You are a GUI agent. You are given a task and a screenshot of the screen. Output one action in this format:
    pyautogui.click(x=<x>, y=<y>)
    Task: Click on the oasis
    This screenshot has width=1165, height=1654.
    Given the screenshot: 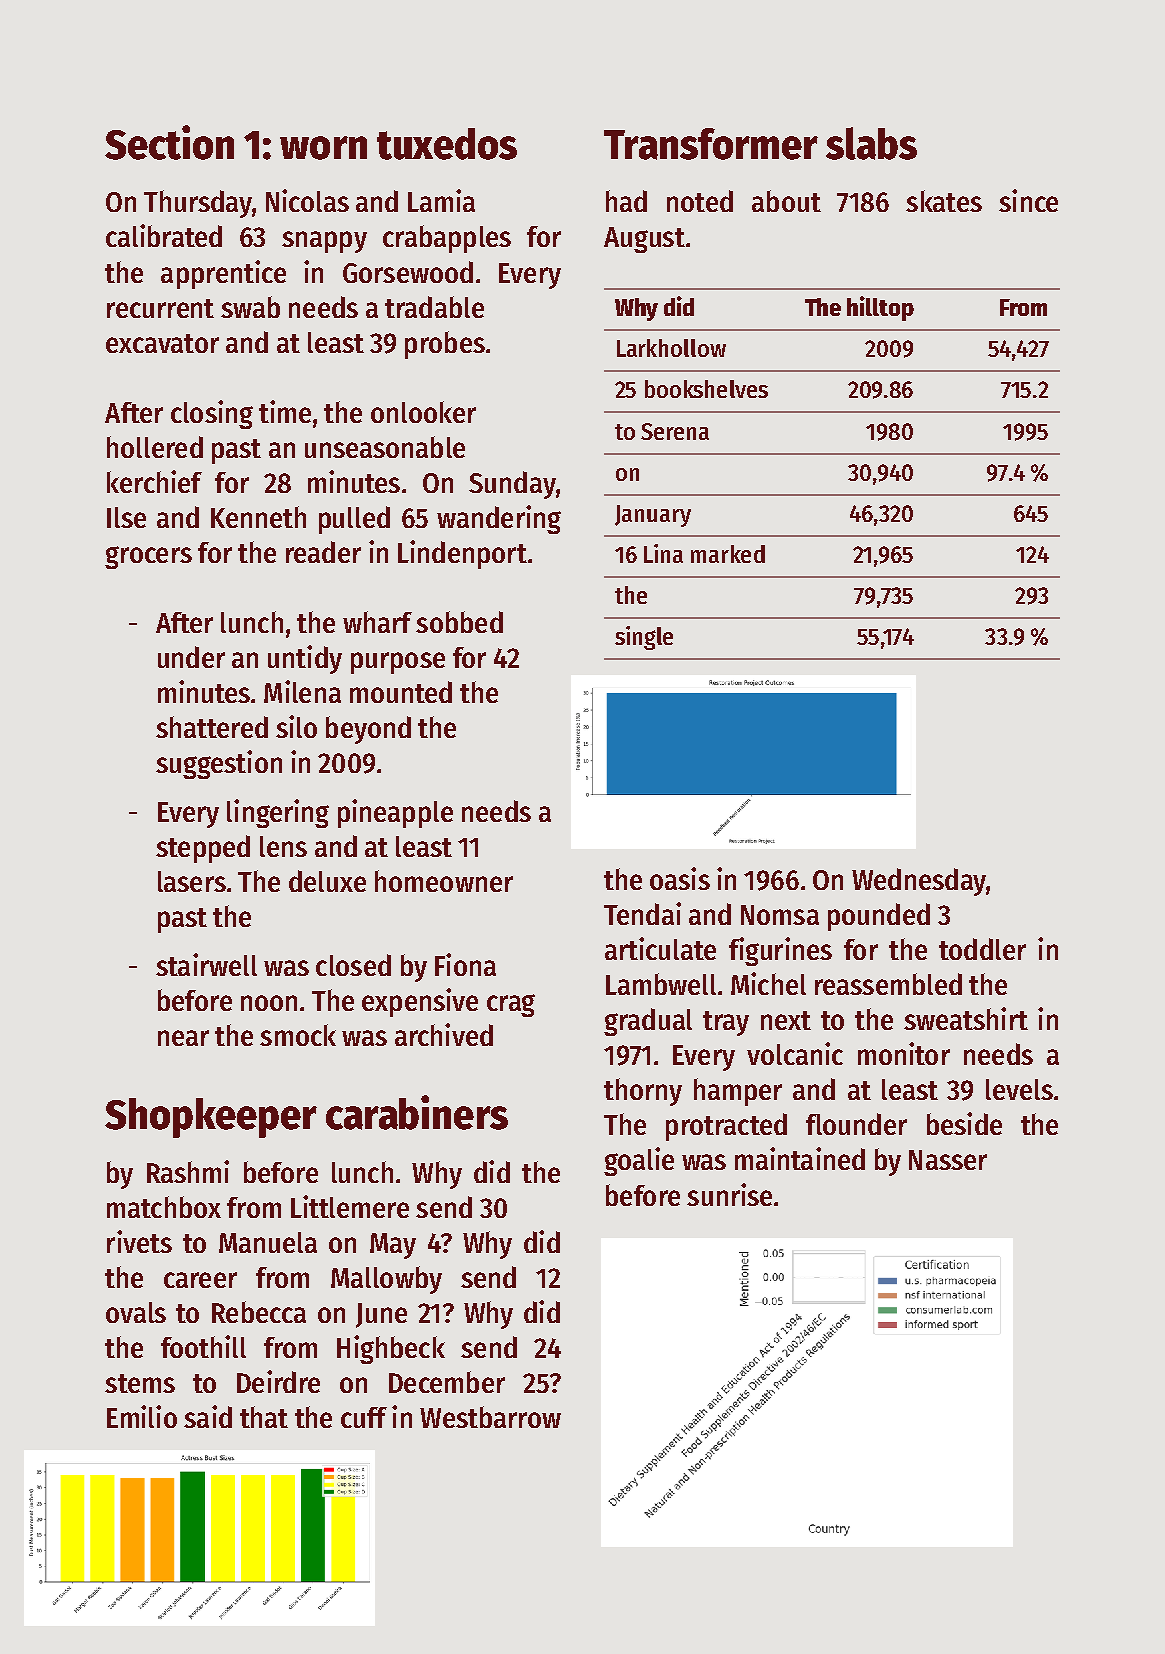 What is the action you would take?
    pyautogui.click(x=680, y=878)
